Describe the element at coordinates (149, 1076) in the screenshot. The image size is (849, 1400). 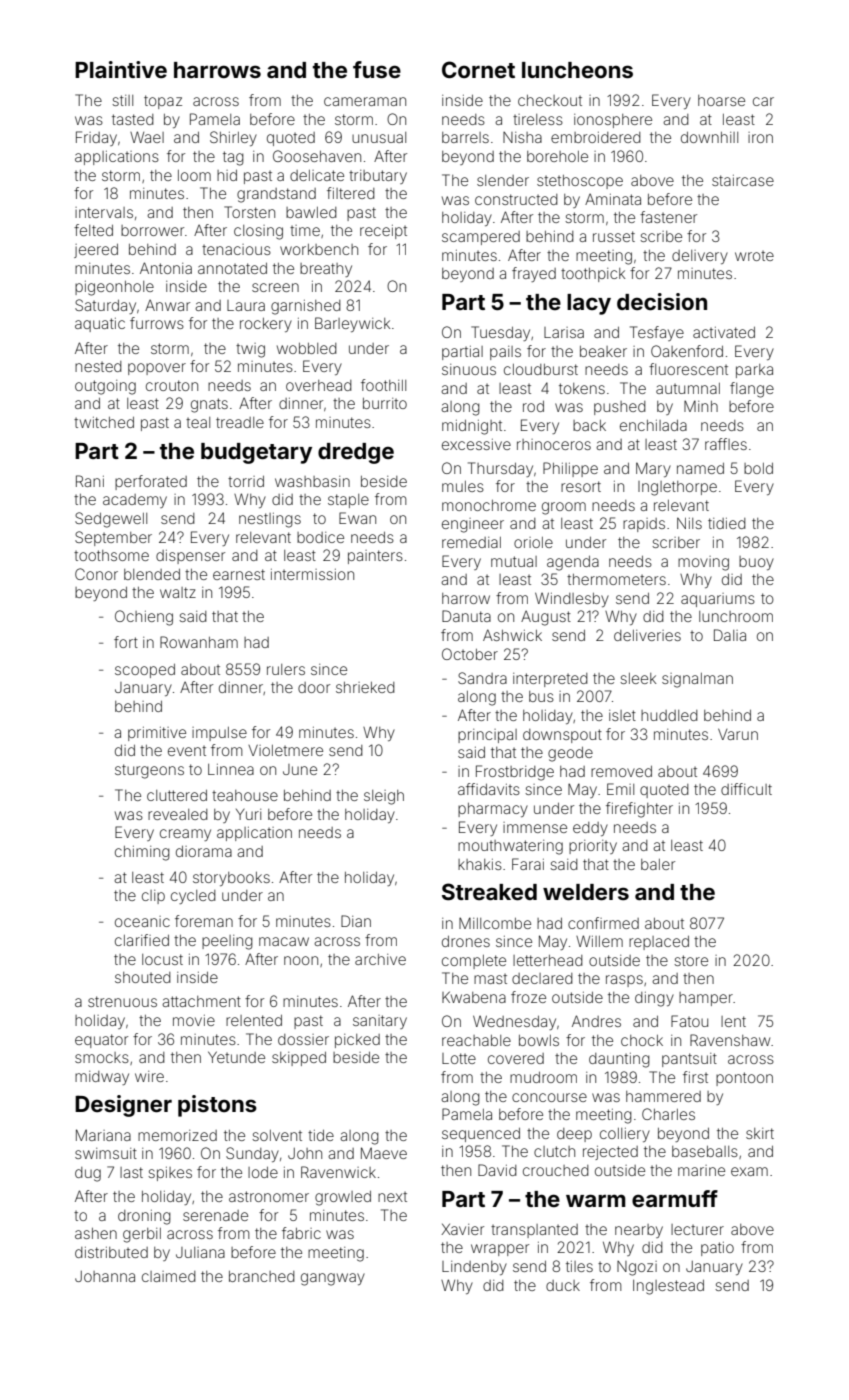
I see `wire` at that location.
